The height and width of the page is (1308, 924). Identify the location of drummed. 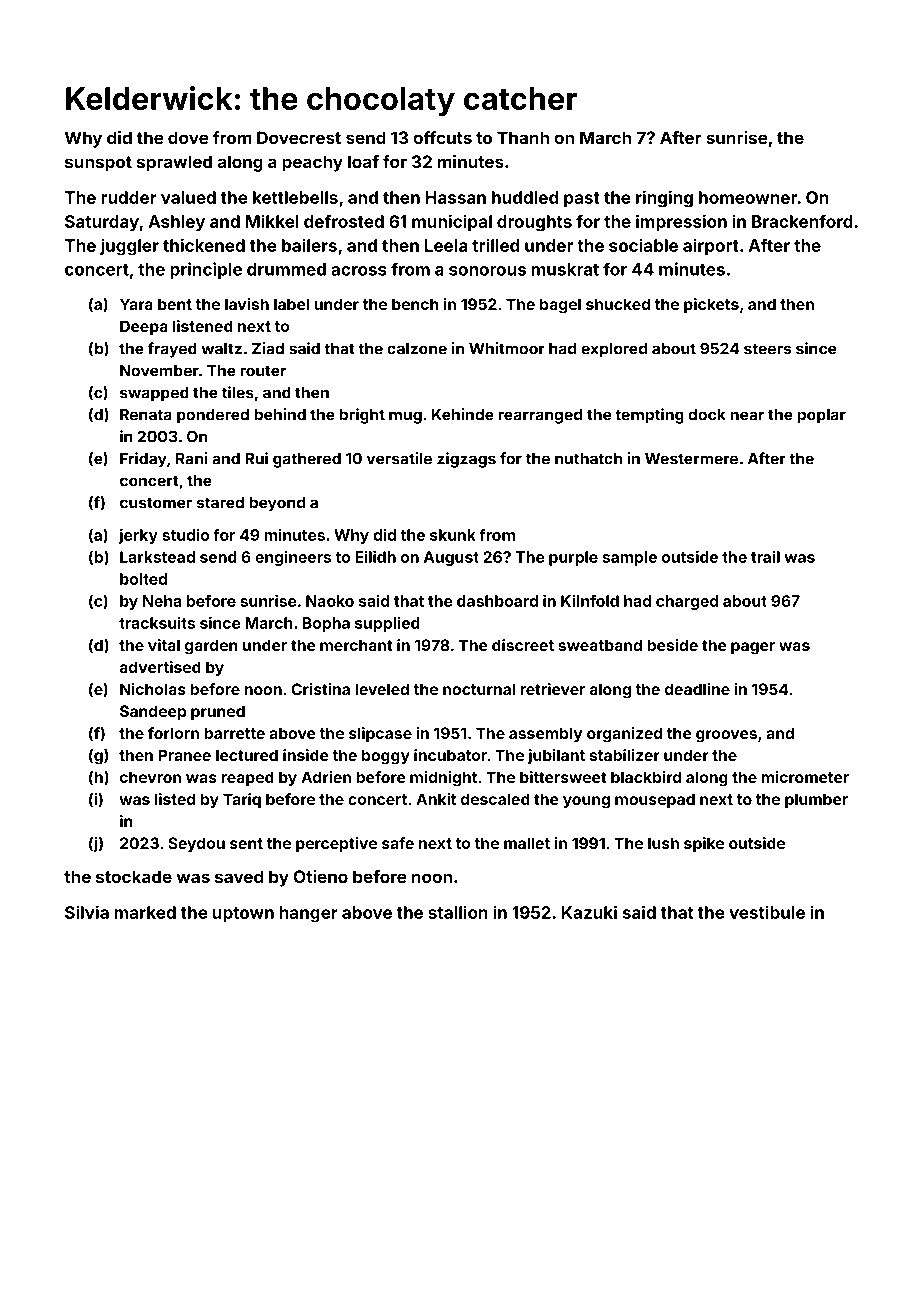
(286, 269).
